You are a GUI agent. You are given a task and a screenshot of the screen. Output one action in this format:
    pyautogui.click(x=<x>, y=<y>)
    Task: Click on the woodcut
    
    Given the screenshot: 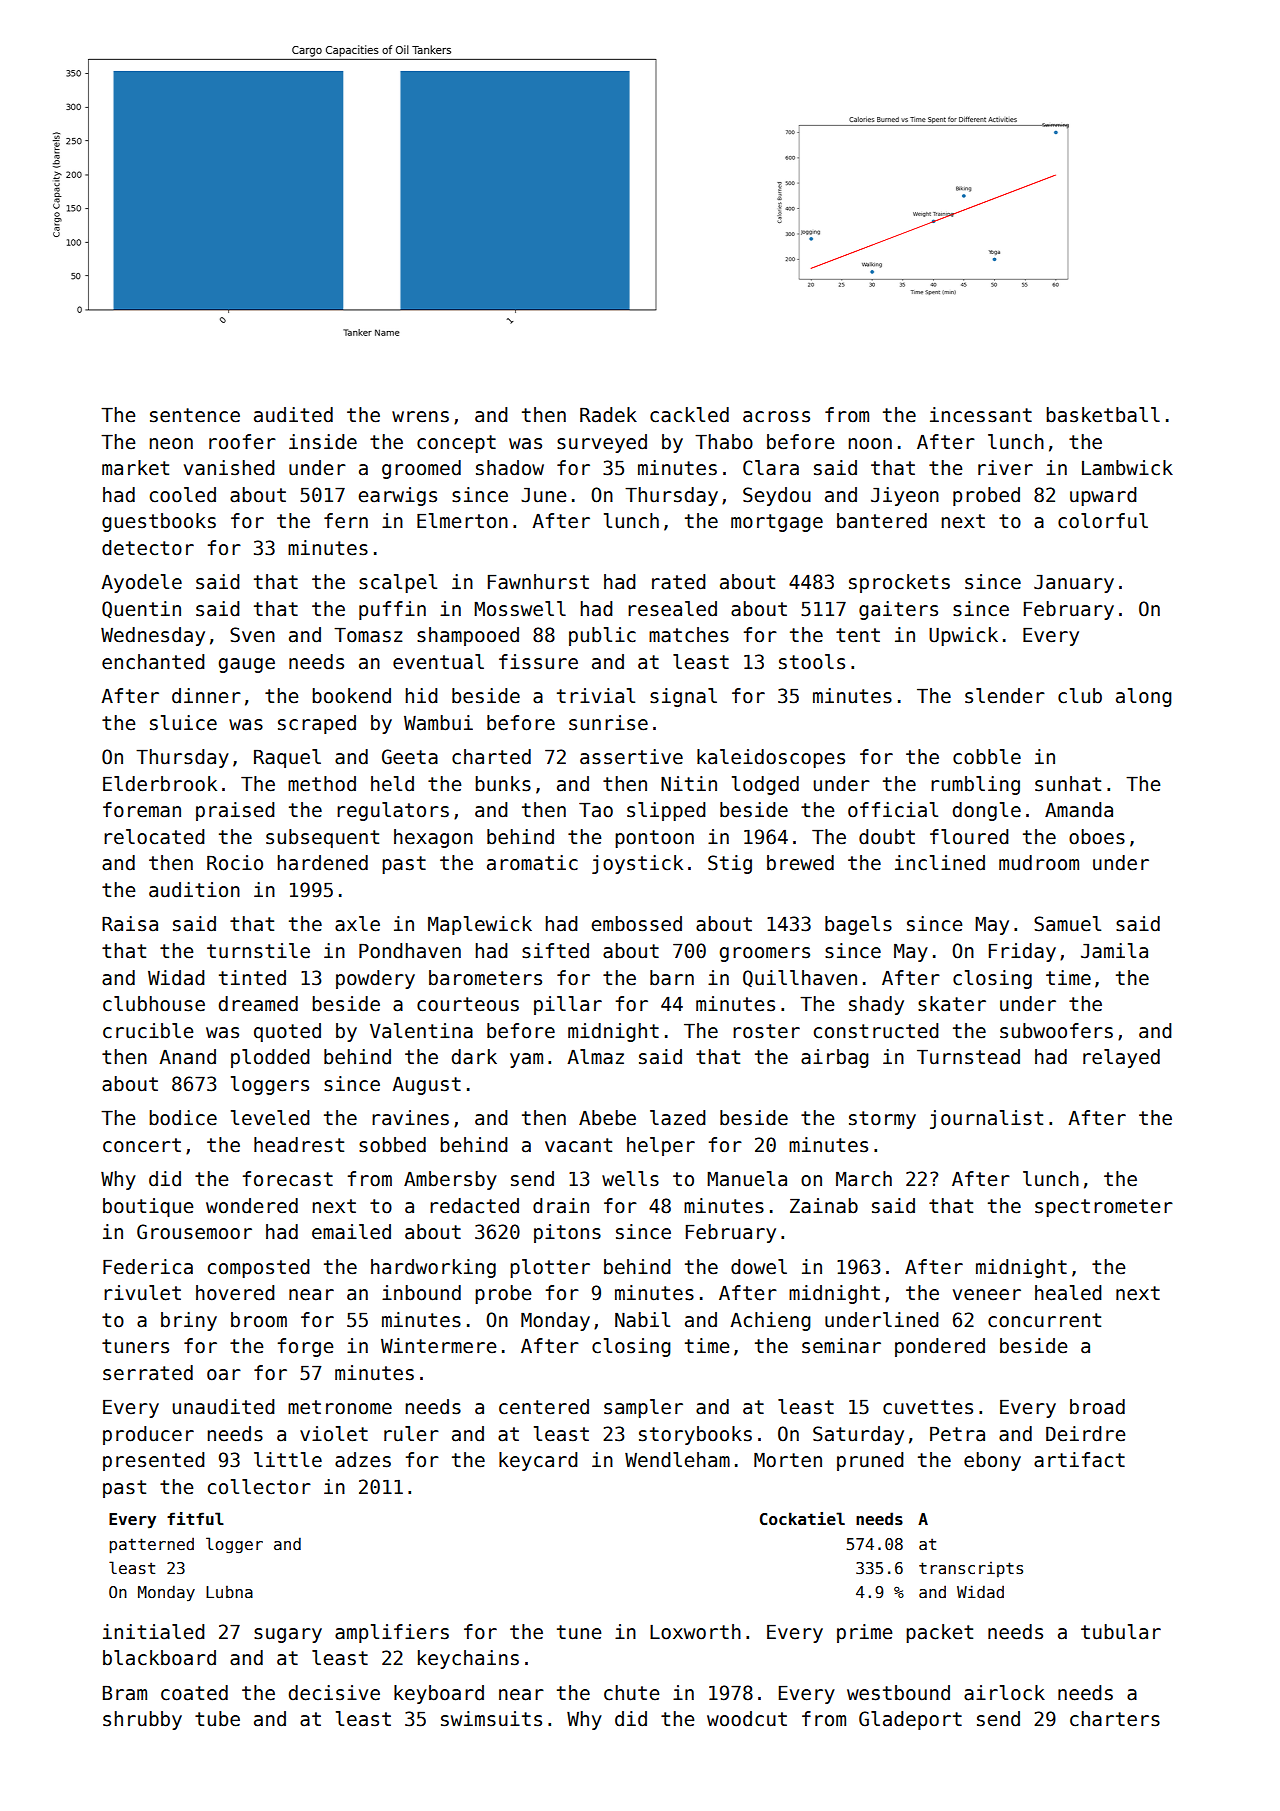 What is the action you would take?
    pyautogui.click(x=747, y=1719)
